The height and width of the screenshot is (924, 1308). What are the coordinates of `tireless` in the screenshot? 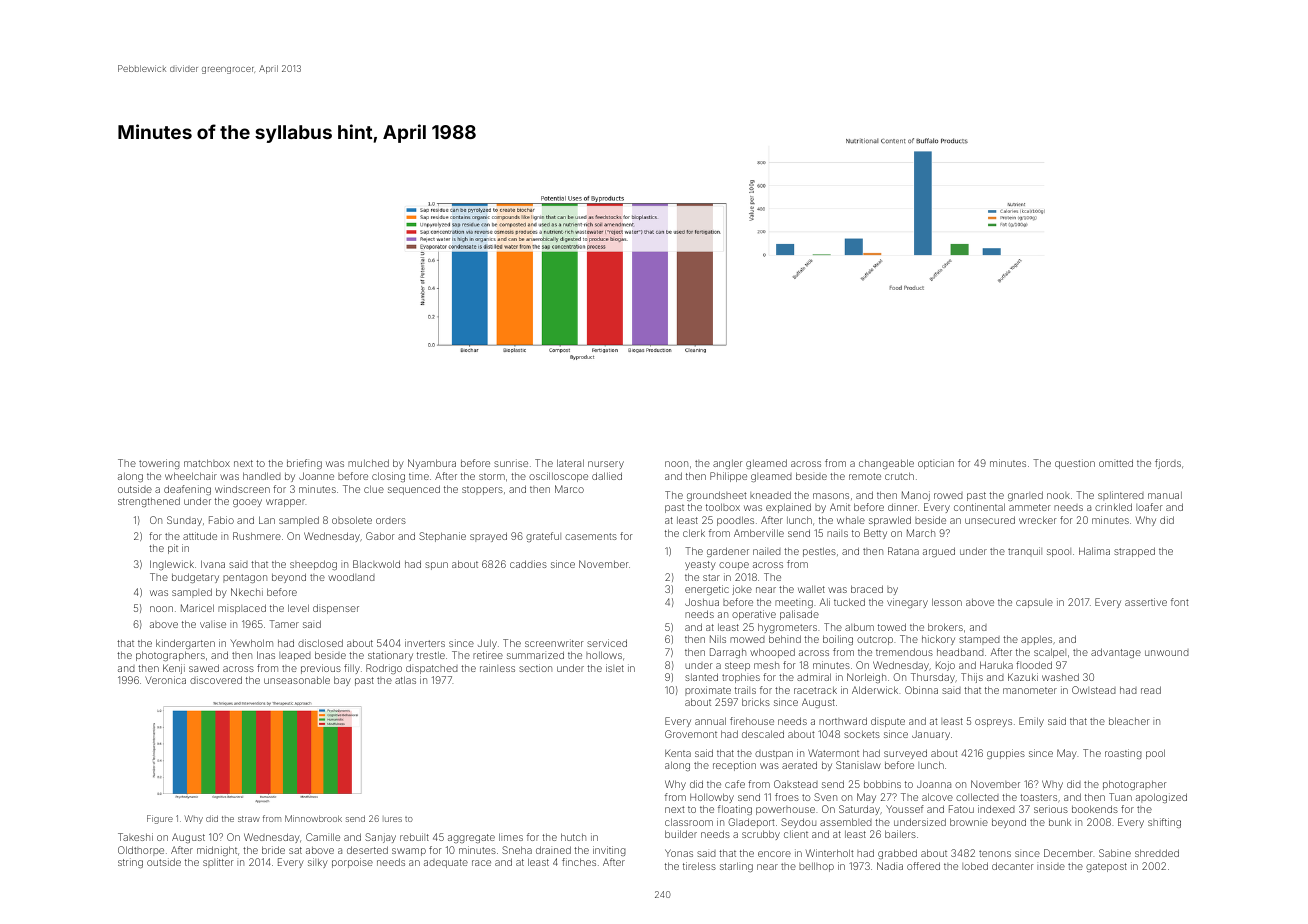 It's located at (699, 866).
